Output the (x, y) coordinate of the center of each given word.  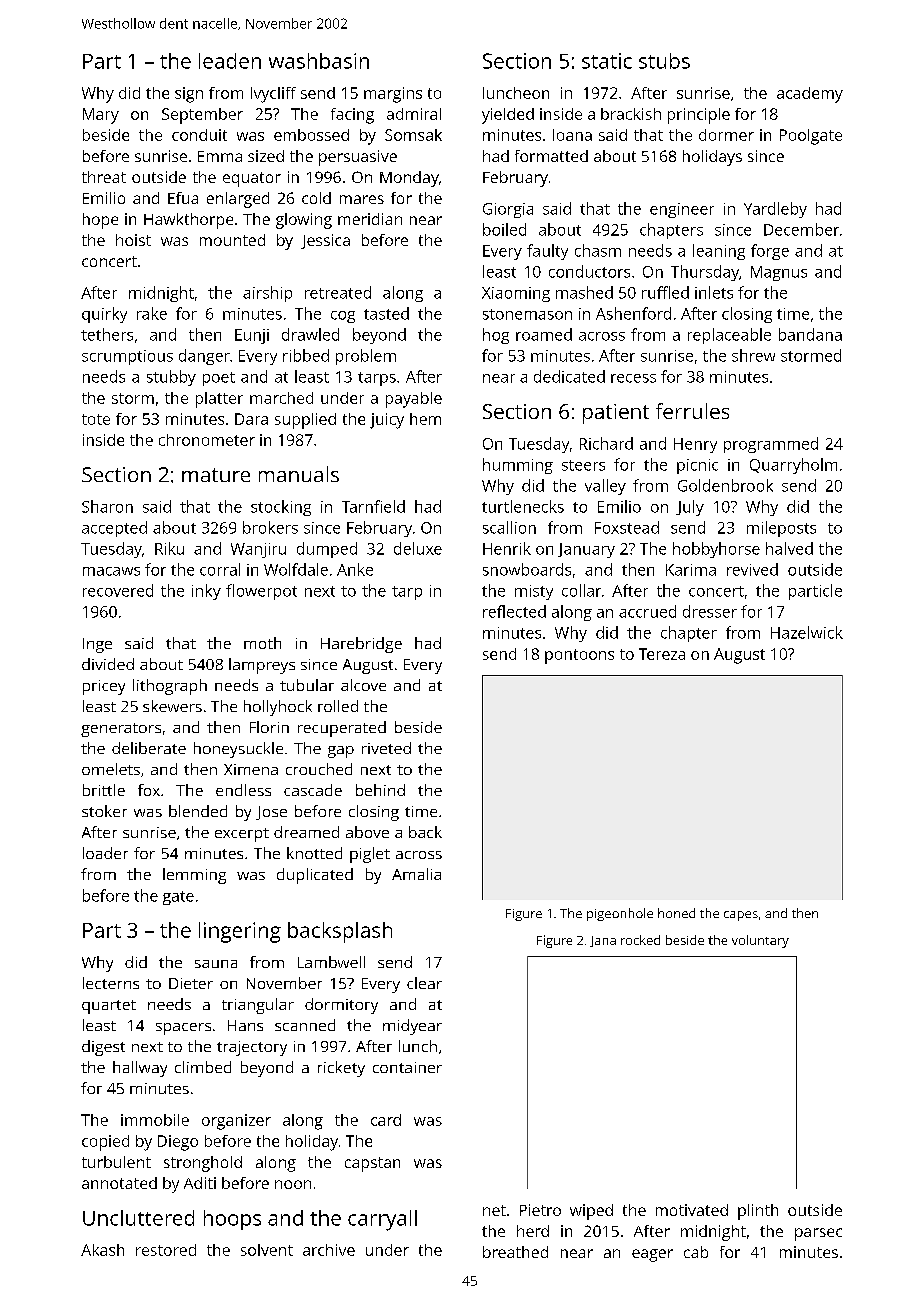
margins (393, 95)
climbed (203, 1067)
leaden (230, 61)
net (494, 1210)
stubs (664, 61)
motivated (692, 1210)
